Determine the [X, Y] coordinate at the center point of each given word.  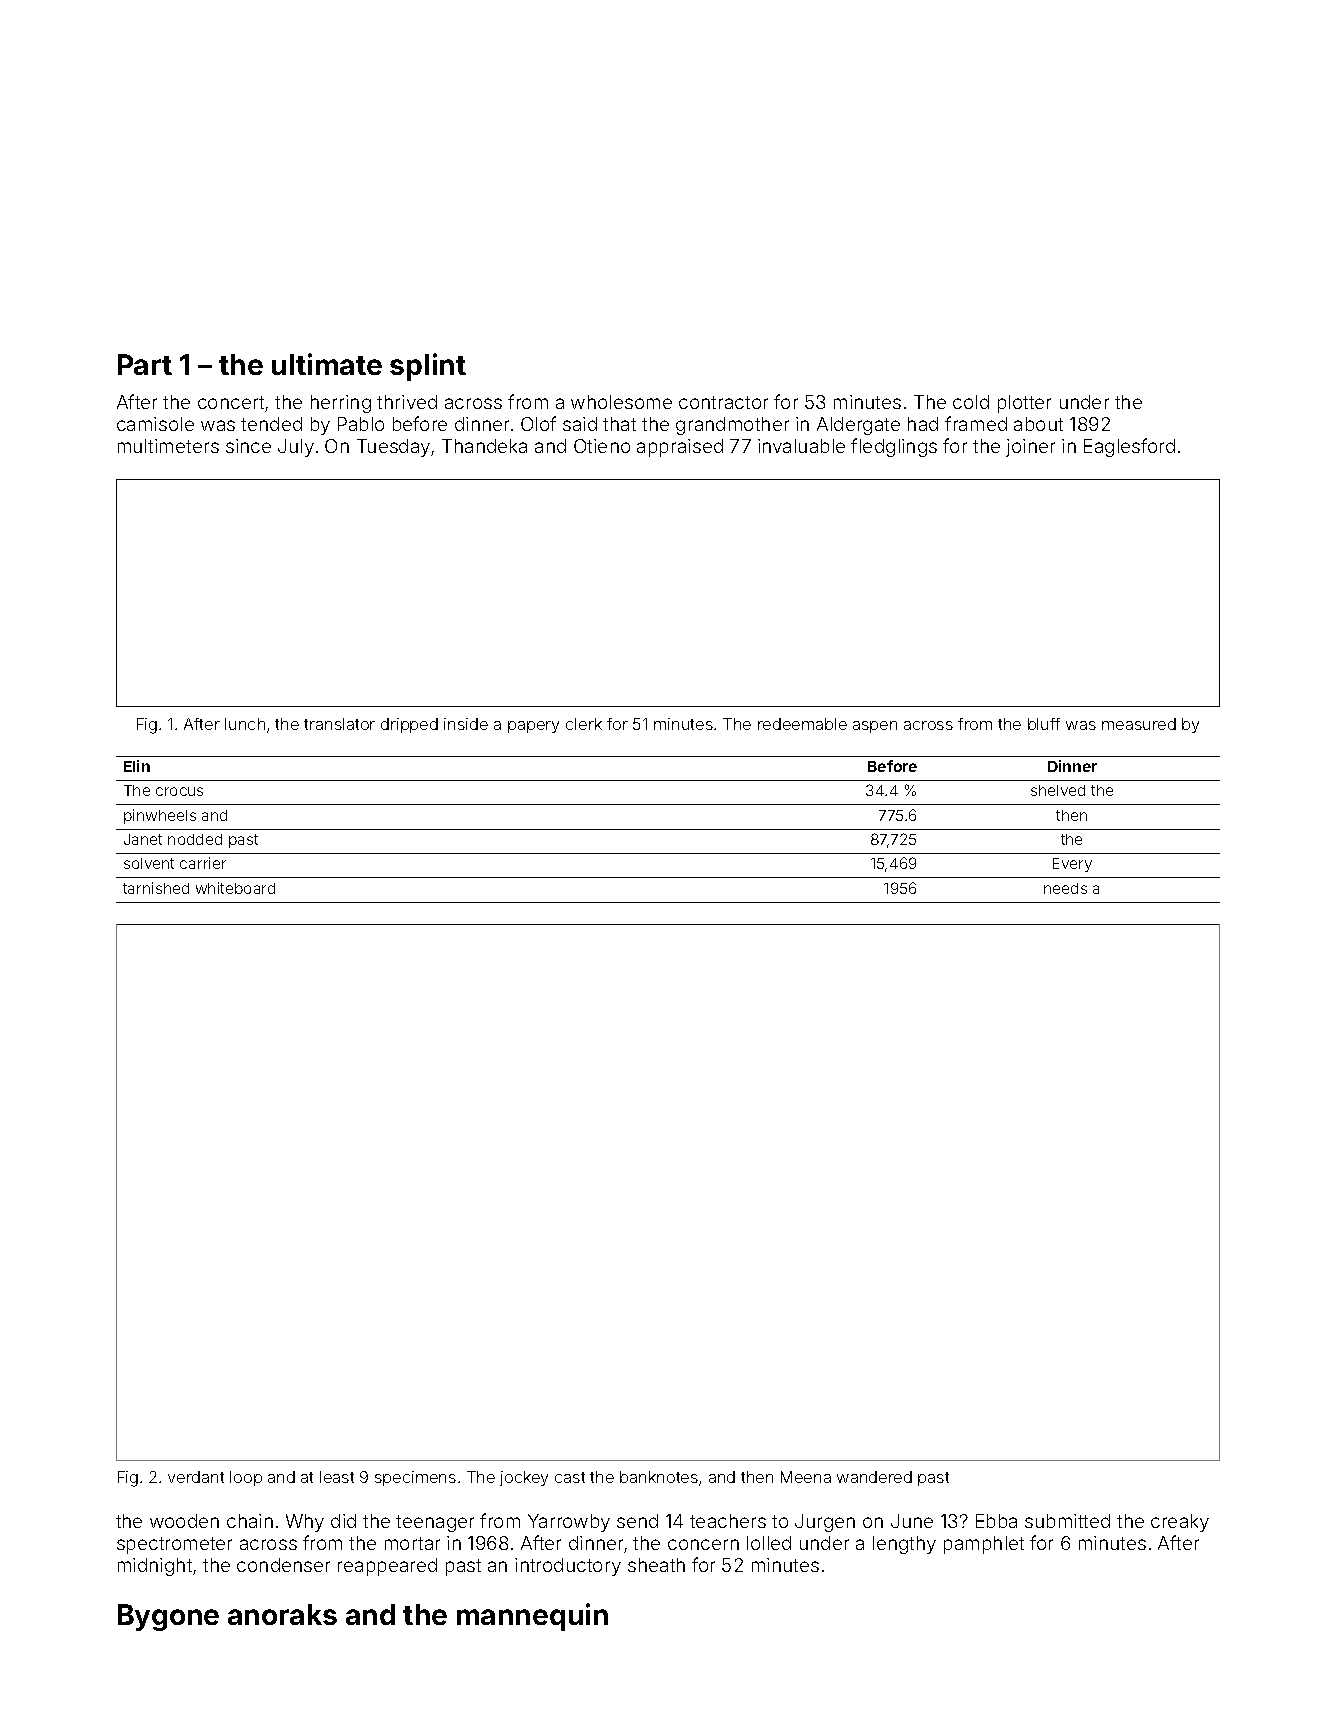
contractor [723, 402]
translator [339, 724]
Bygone [168, 1617]
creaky [1180, 1523]
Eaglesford [1129, 447]
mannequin [532, 1617]
